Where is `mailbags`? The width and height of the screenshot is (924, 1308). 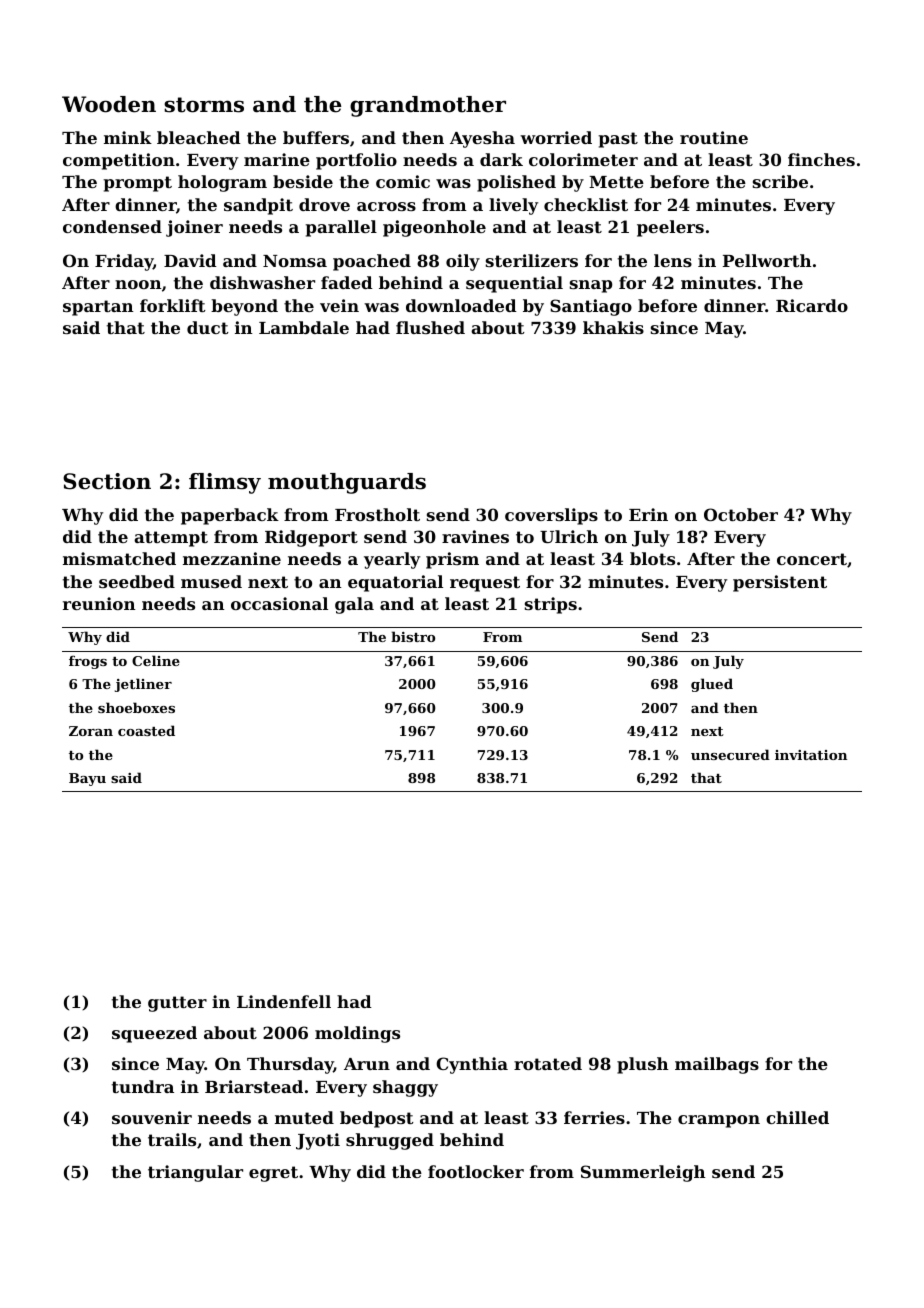
mailbags is located at coordinates (717, 1065).
